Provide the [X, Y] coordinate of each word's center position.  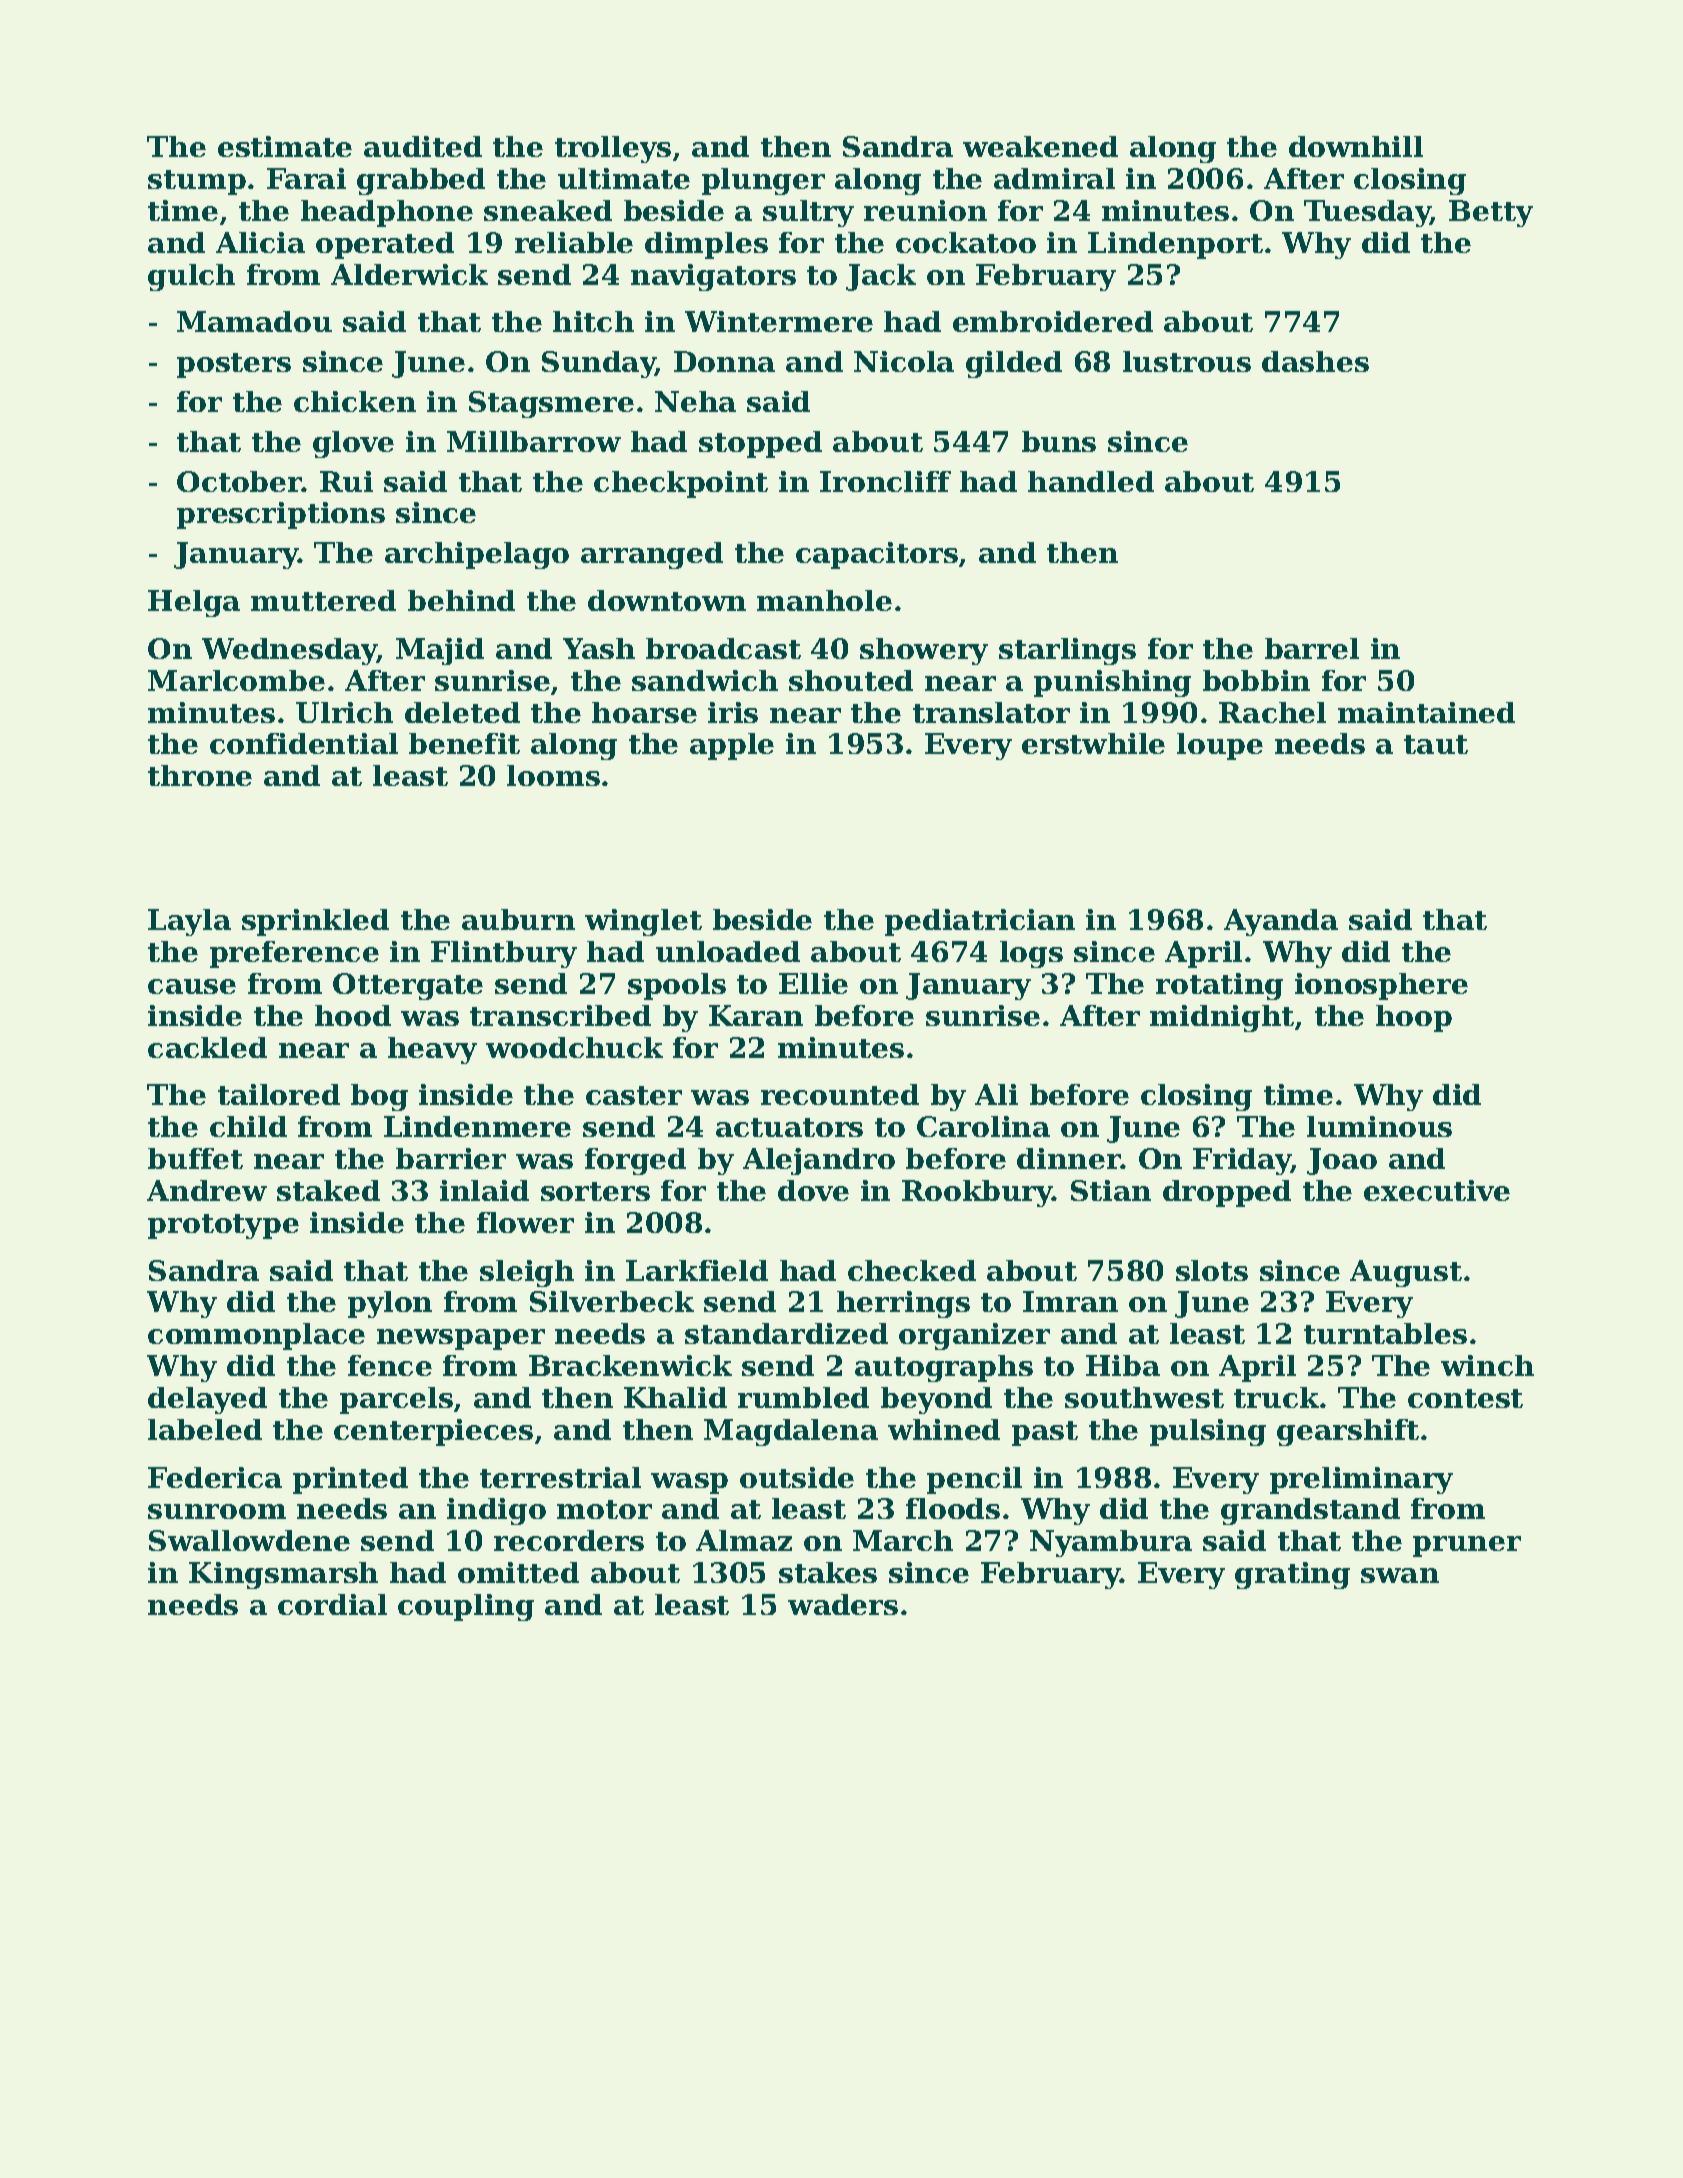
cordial [332, 1604]
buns [1059, 441]
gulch [191, 277]
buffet [195, 1158]
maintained [1426, 712]
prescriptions [281, 515]
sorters [595, 1191]
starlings [1067, 651]
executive [1437, 1190]
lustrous [1187, 361]
